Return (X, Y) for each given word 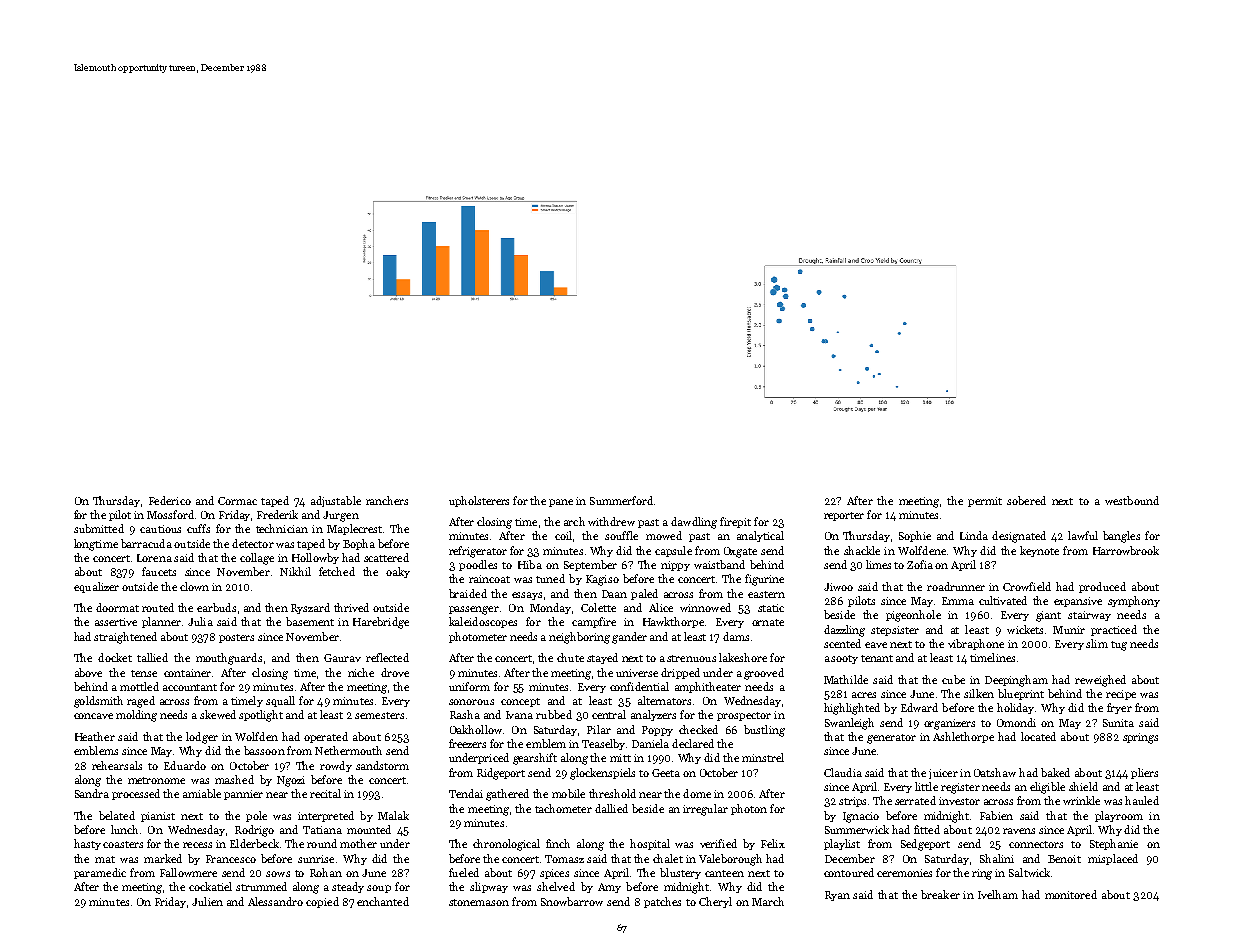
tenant (877, 658)
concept (520, 702)
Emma (958, 601)
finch (558, 843)
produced (1102, 587)
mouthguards (229, 659)
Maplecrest (354, 529)
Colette (598, 607)
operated (326, 737)
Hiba (530, 564)
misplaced (1113, 859)
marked (163, 858)
